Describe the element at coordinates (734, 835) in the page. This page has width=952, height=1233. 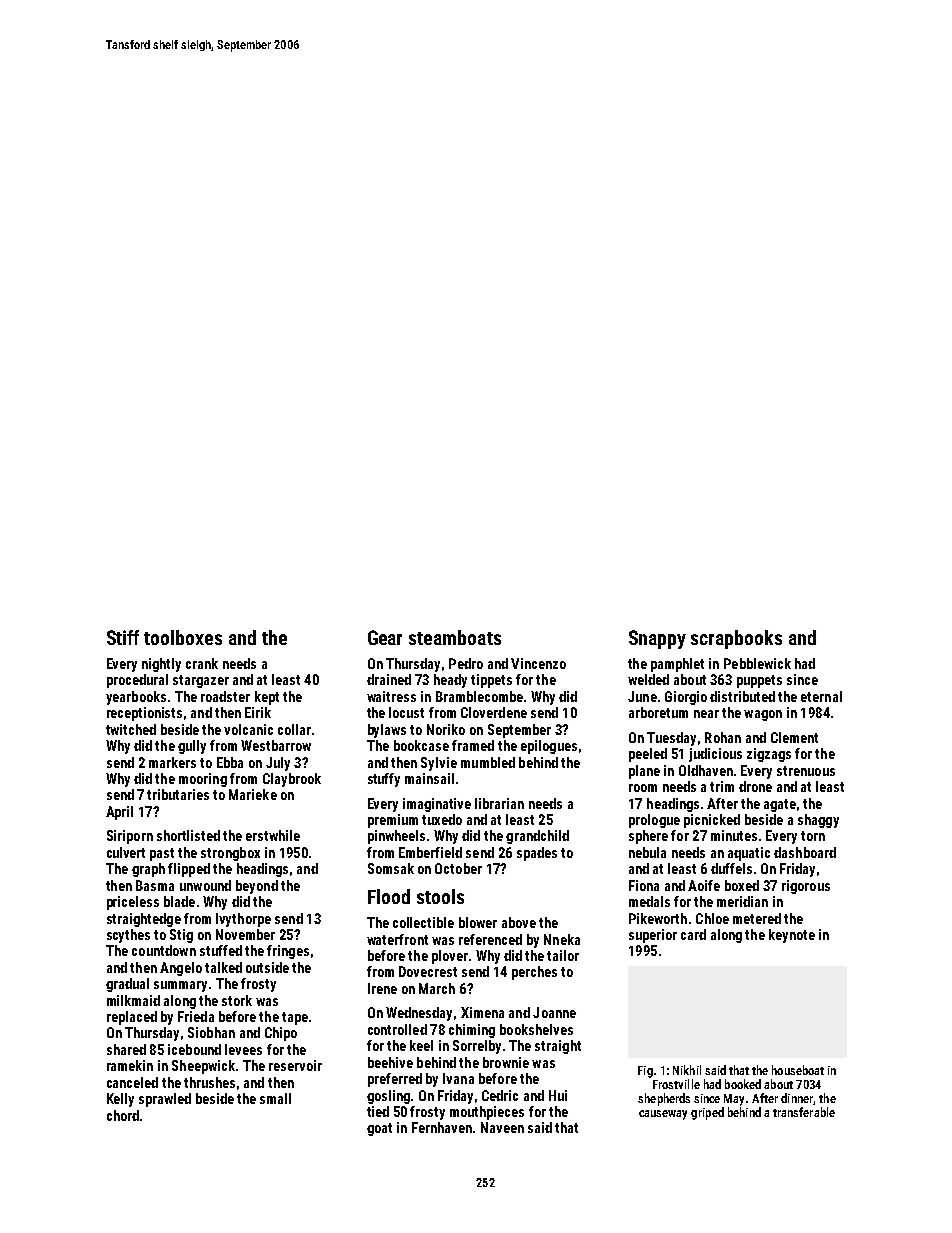
I see `minutes` at that location.
